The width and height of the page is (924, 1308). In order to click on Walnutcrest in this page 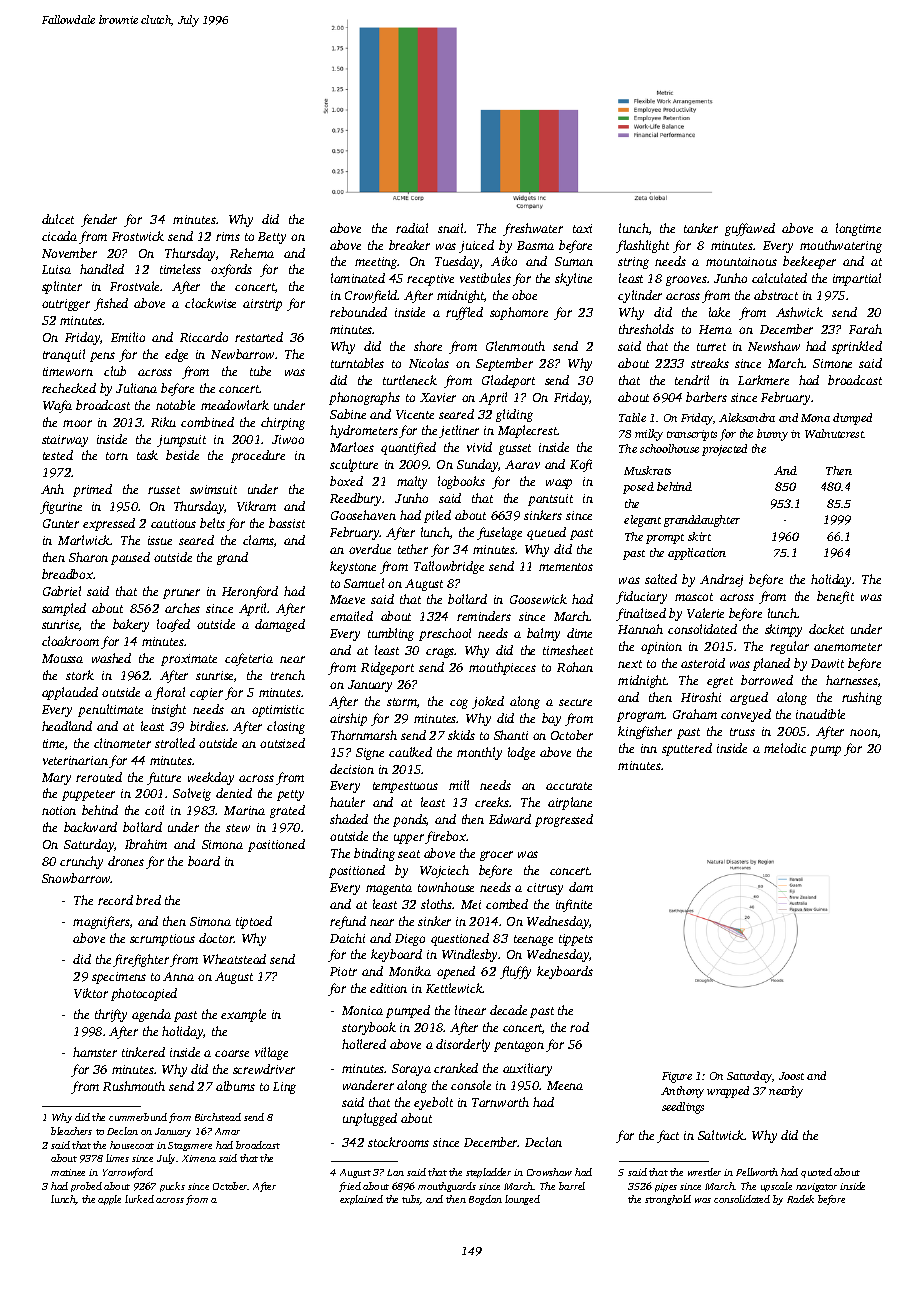, I will do `click(834, 433)`.
